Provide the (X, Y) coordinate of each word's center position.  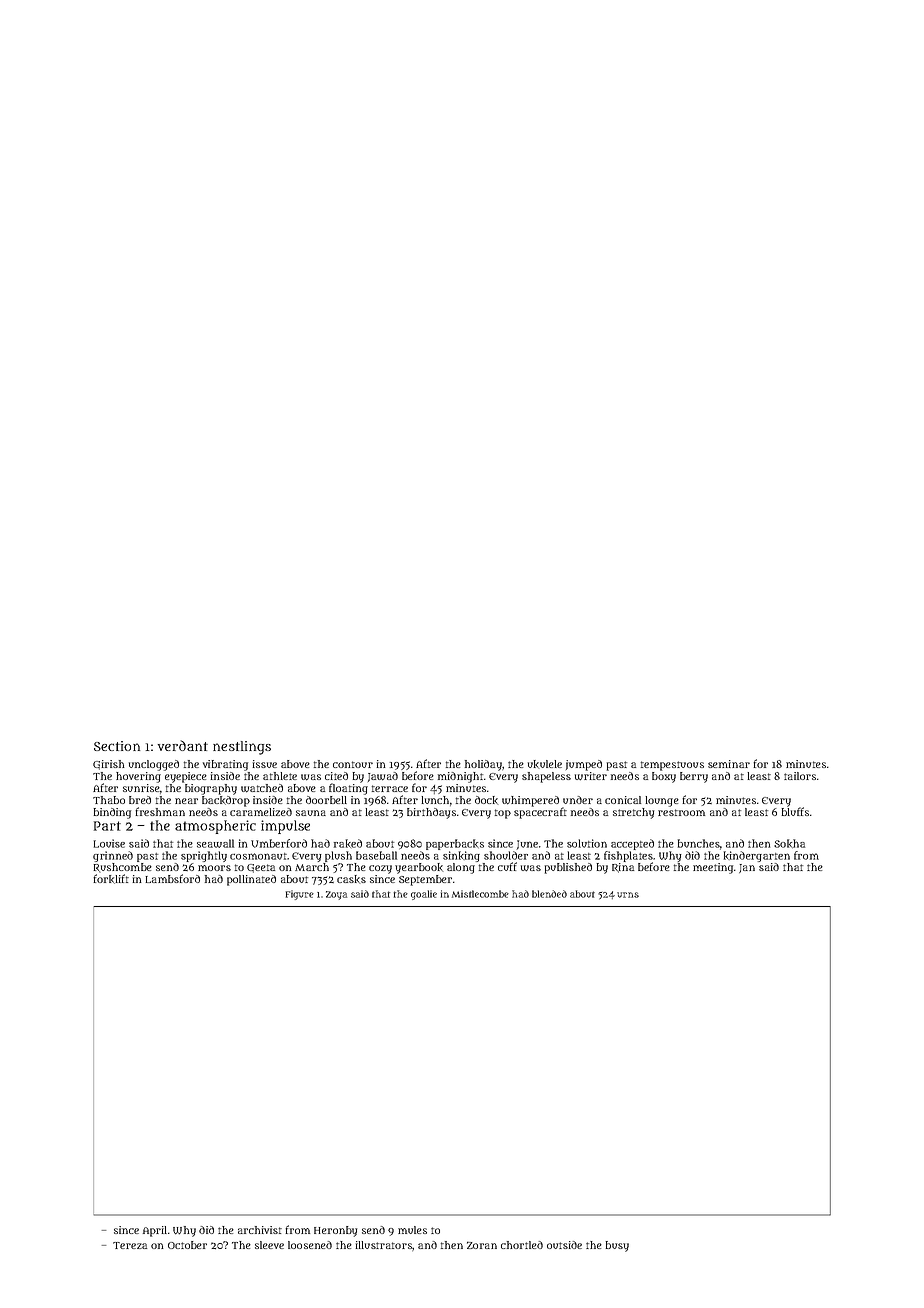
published (568, 868)
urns (628, 895)
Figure (300, 895)
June (527, 845)
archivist (260, 1230)
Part (107, 826)
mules (412, 1230)
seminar (729, 764)
